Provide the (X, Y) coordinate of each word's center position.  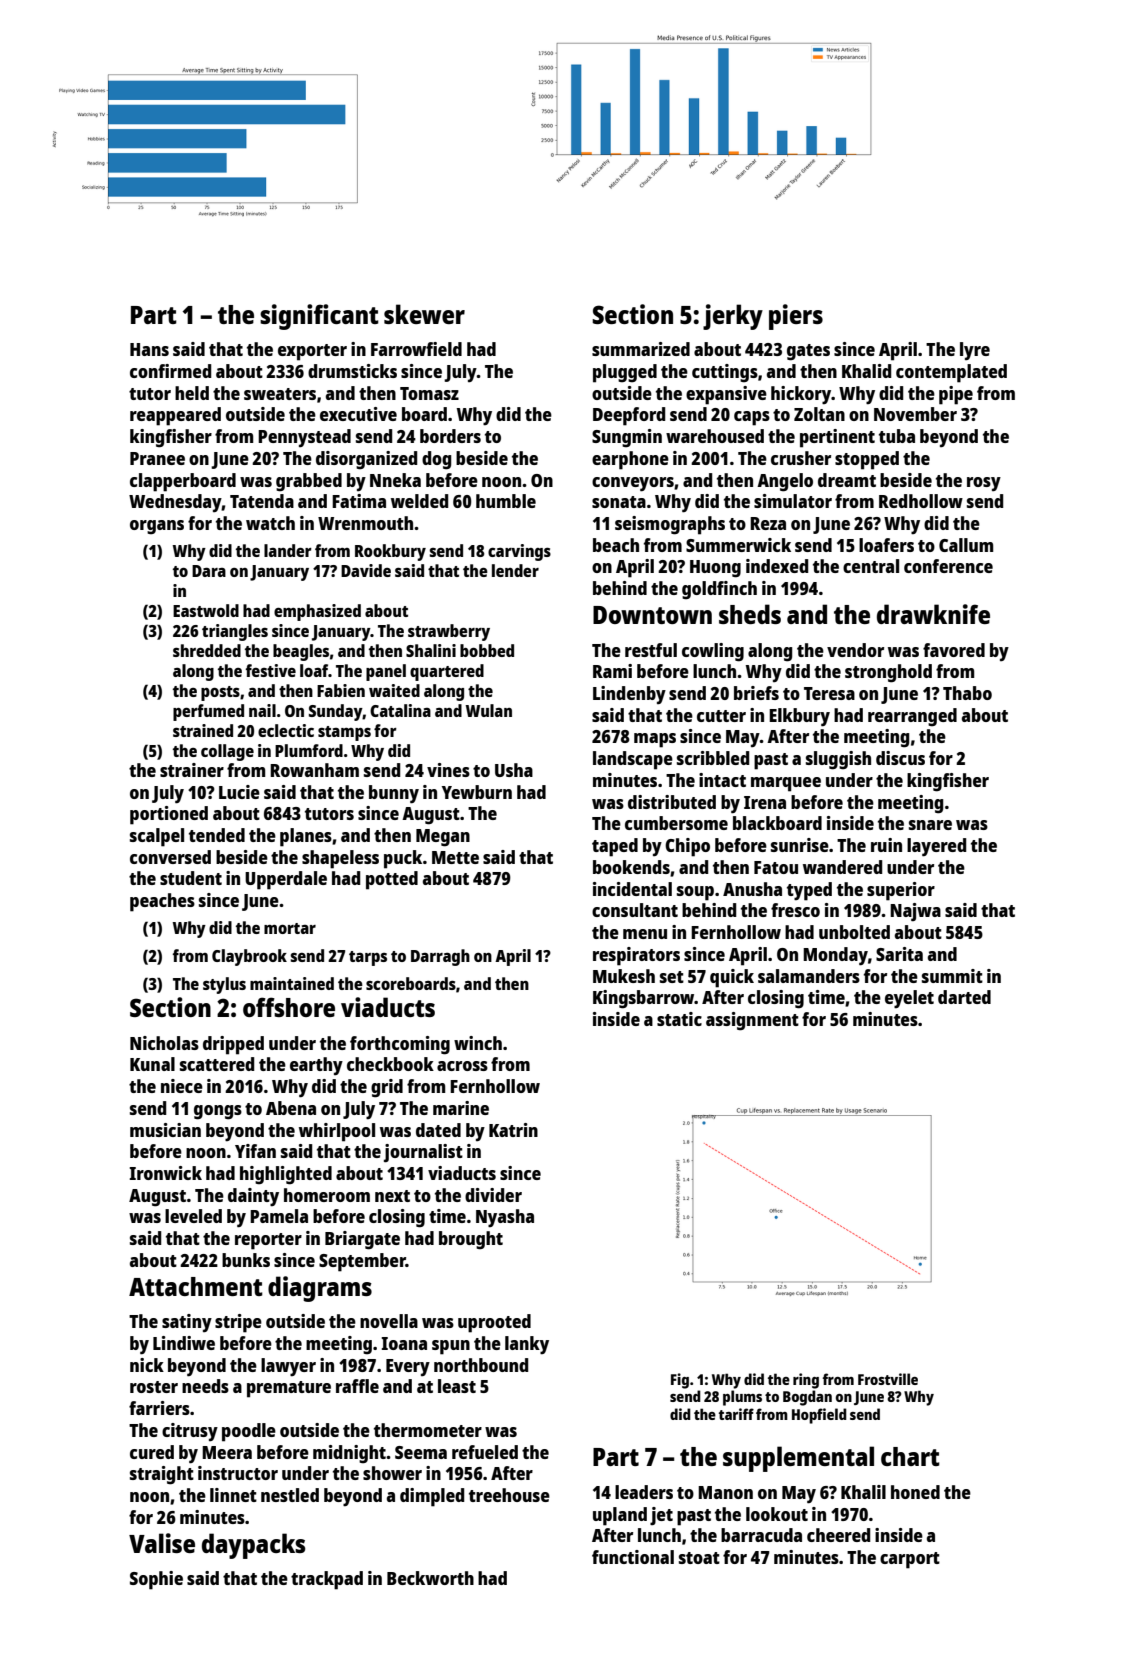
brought (471, 1240)
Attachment (196, 1286)
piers (796, 317)
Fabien (341, 690)
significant (319, 317)
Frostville (888, 1379)
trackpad (327, 1580)
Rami (612, 671)
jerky (733, 317)
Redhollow (921, 501)
